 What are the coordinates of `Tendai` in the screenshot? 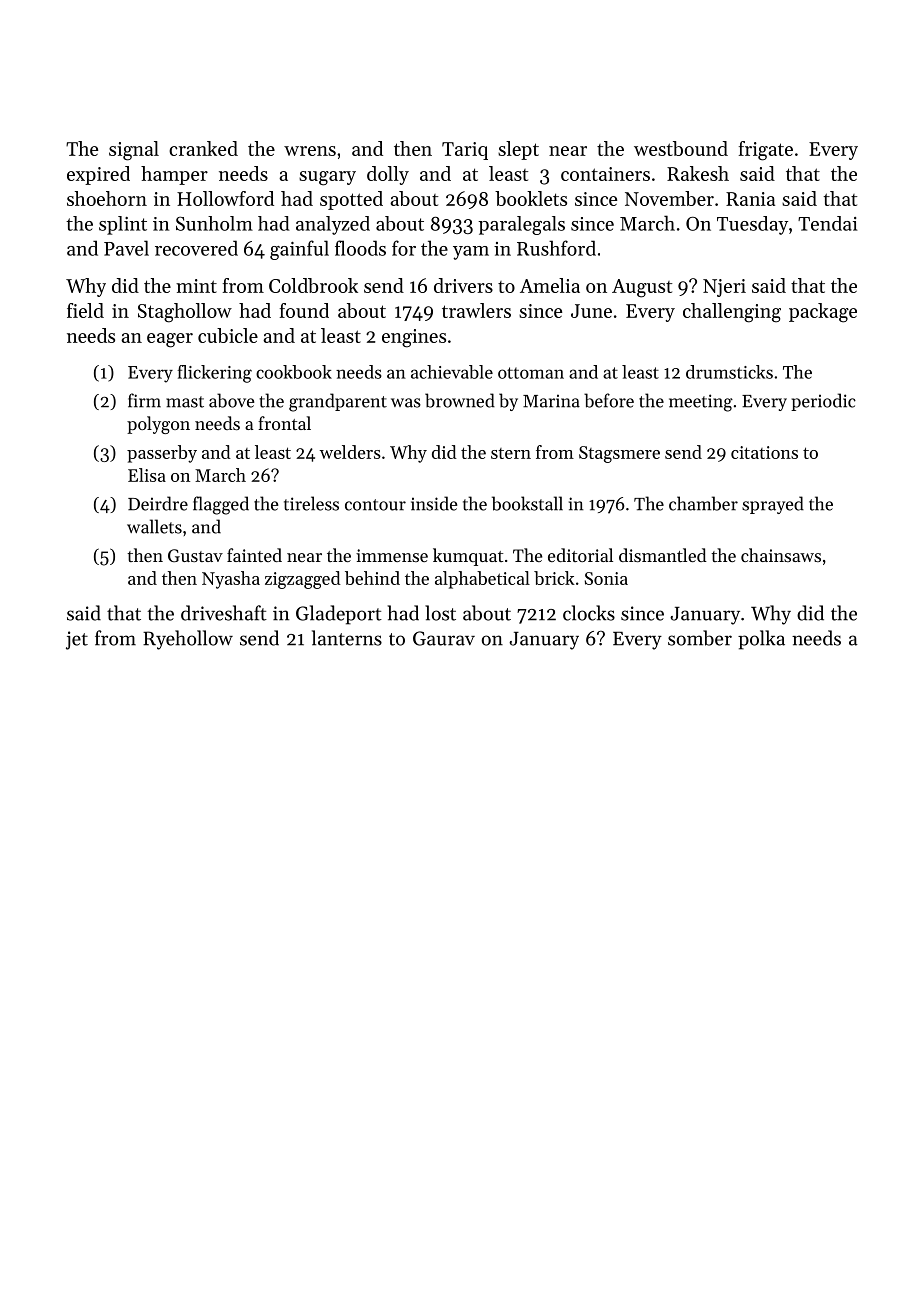 It's located at (828, 223).
